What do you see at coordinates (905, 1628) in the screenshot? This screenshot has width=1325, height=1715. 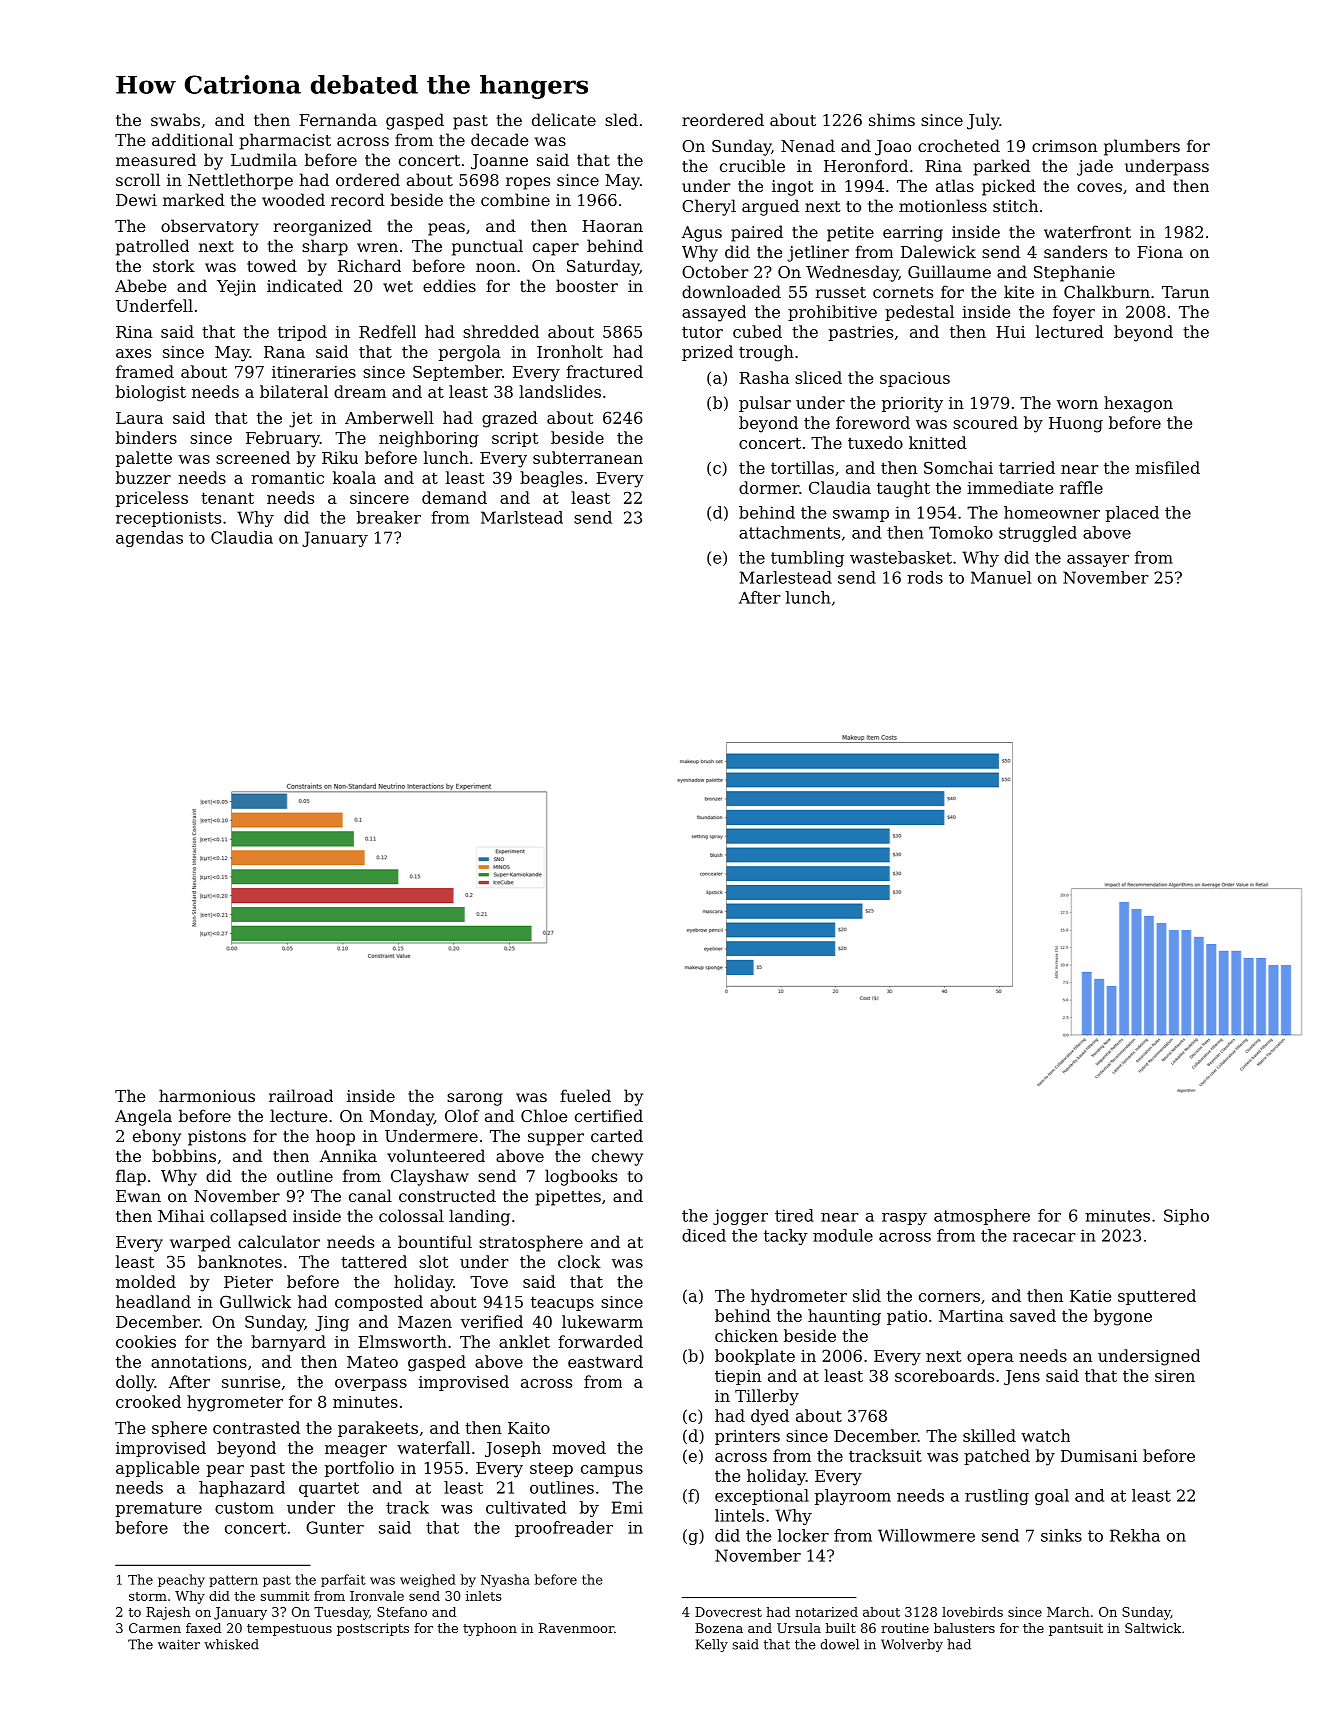 I see `routine` at bounding box center [905, 1628].
